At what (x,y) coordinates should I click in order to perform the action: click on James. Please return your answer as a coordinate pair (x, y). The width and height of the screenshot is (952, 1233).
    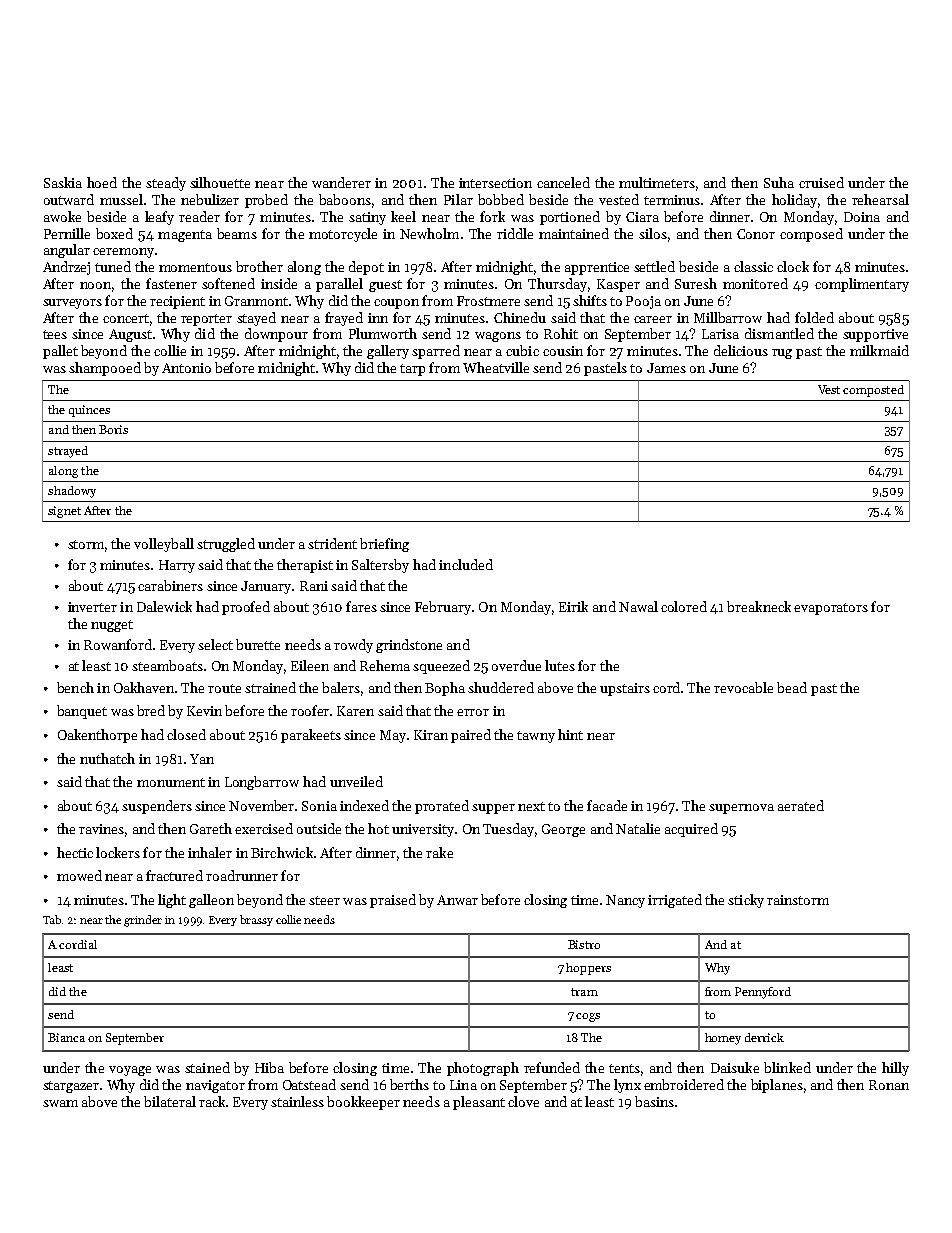
    Looking at the image, I should click on (666, 368).
